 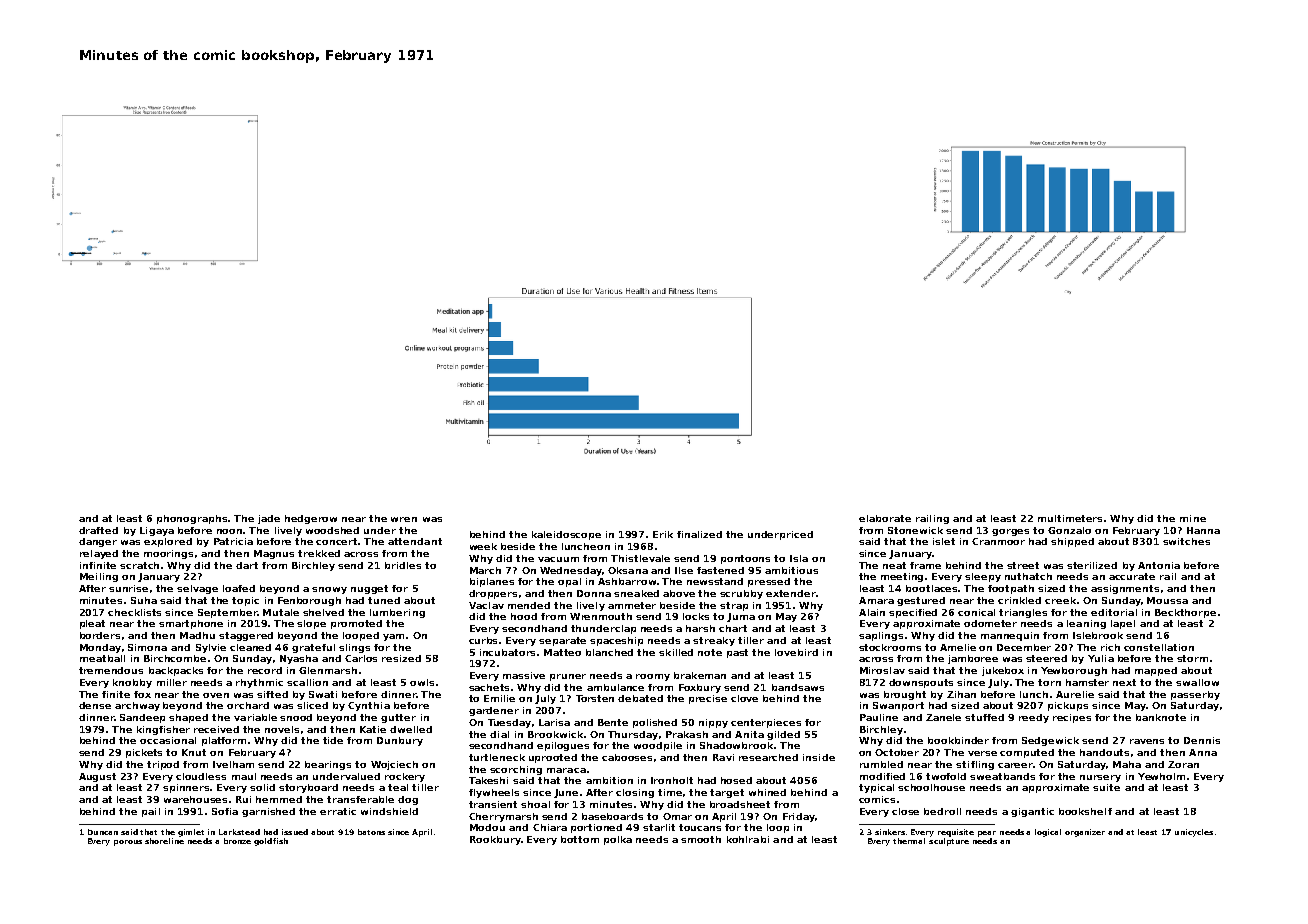 What do you see at coordinates (946, 776) in the document?
I see `twofold` at bounding box center [946, 776].
